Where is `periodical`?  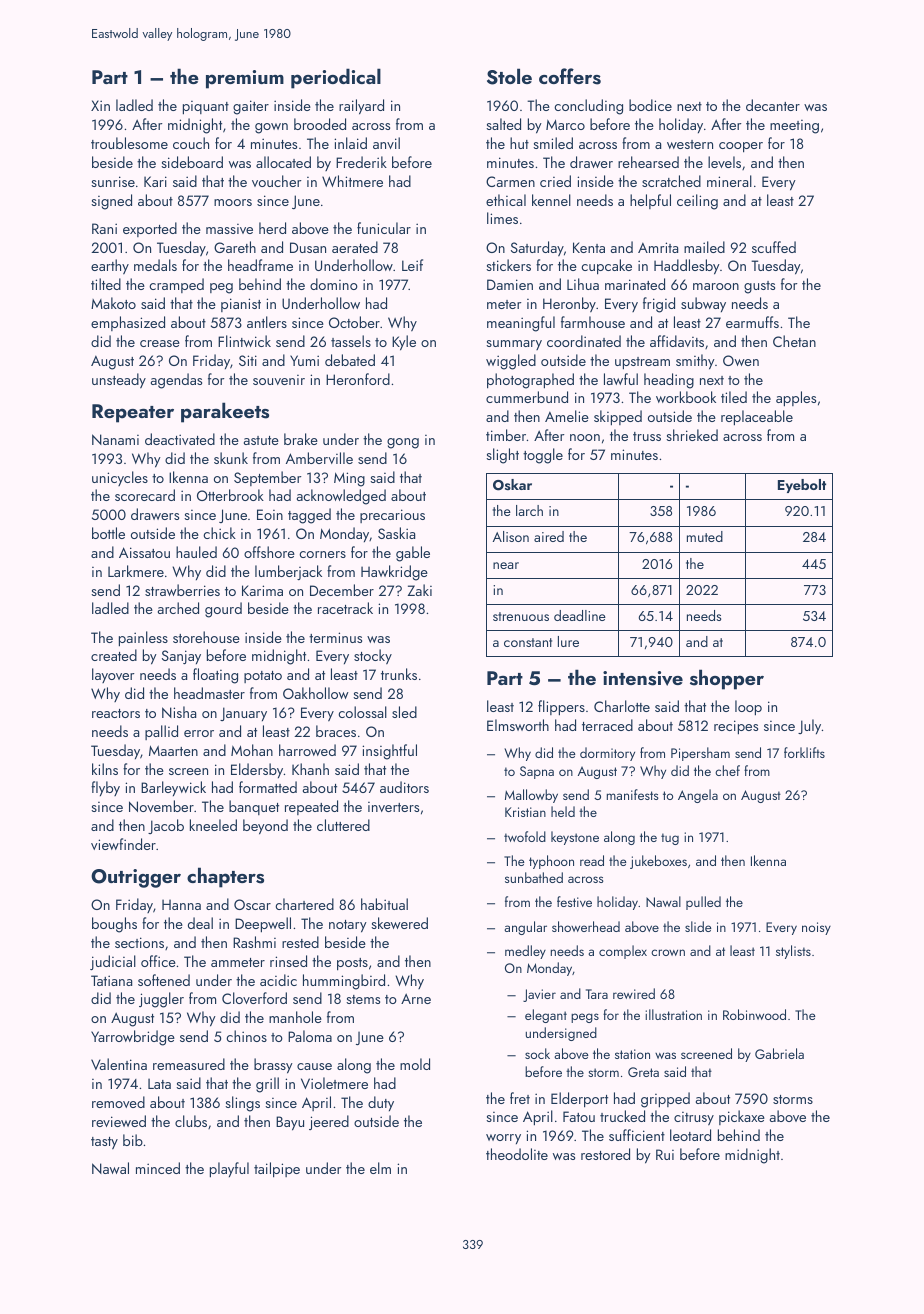 periodical is located at coordinates (336, 78).
